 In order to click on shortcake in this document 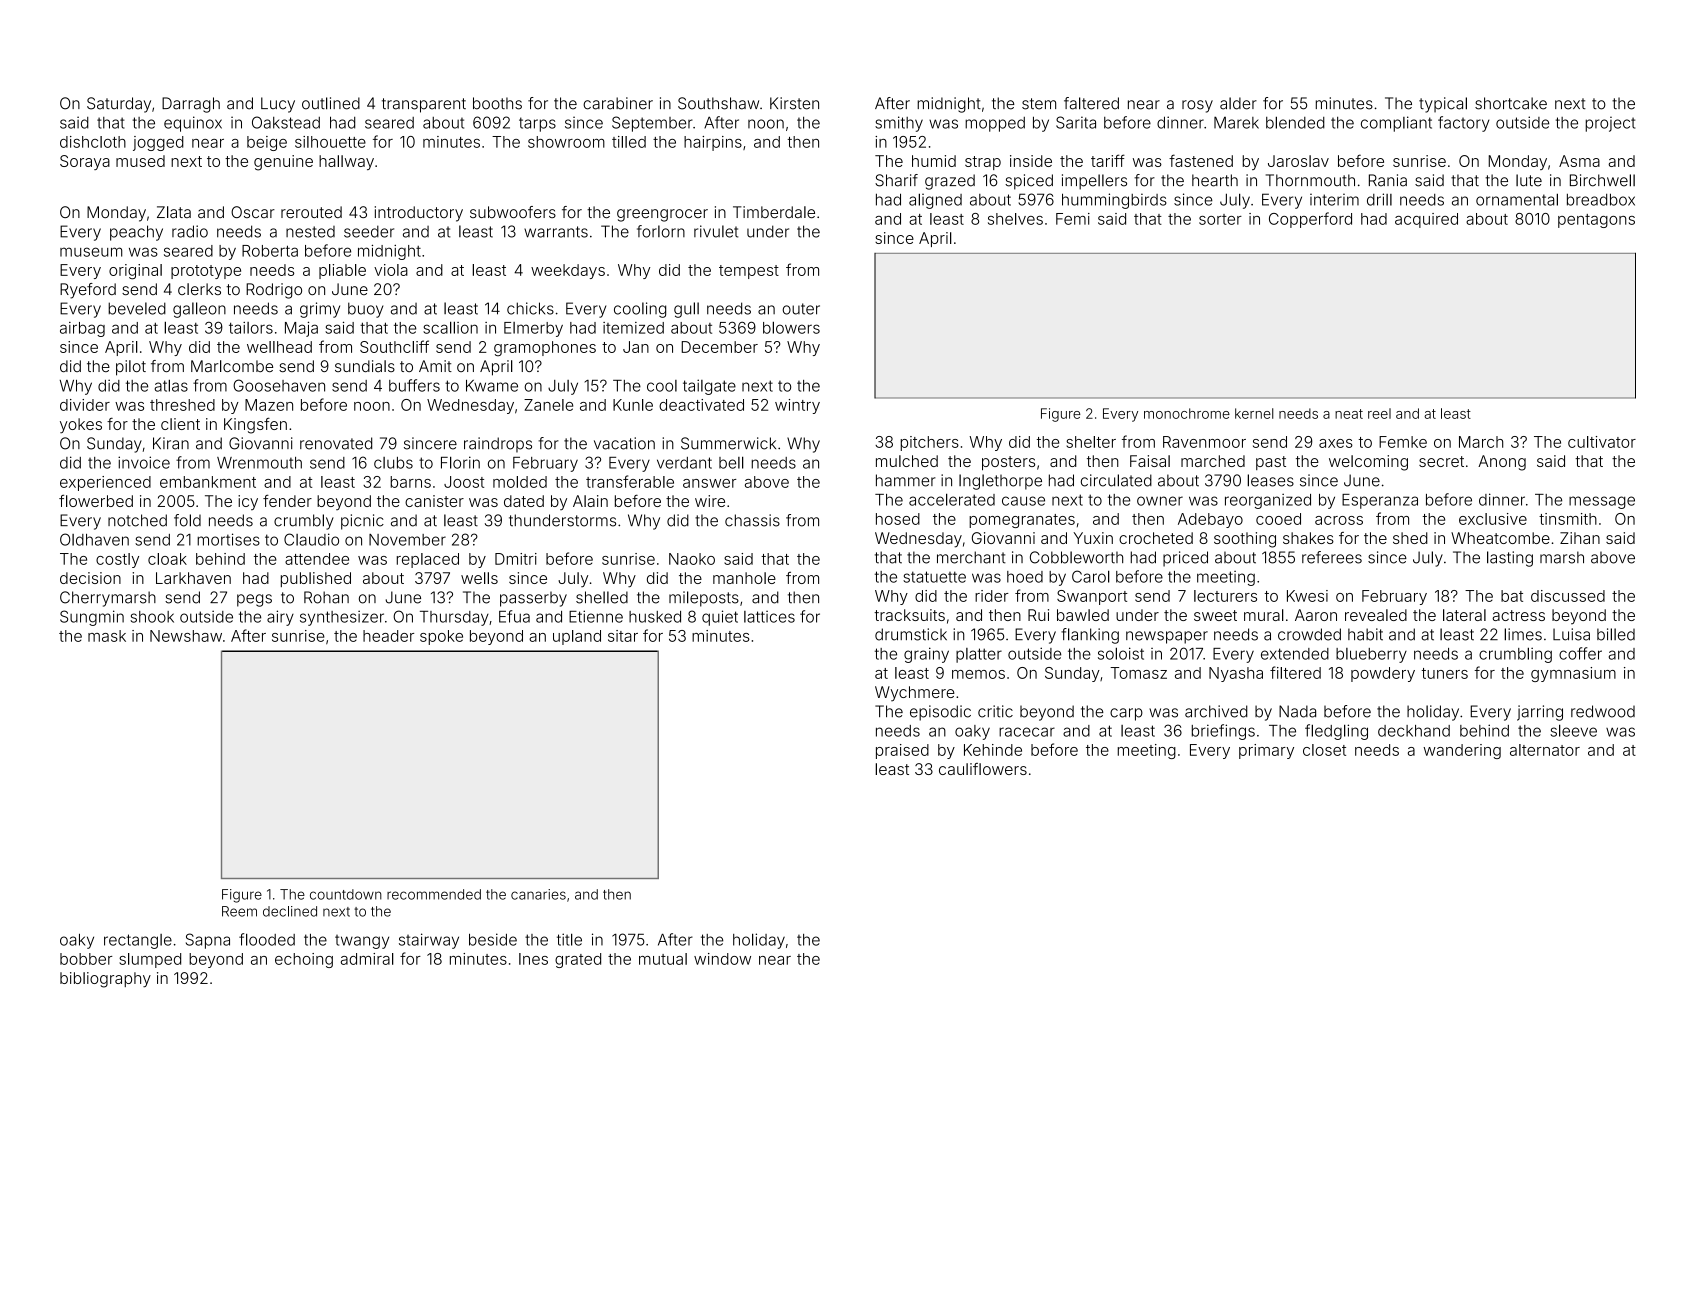, I will do `click(1511, 103)`.
